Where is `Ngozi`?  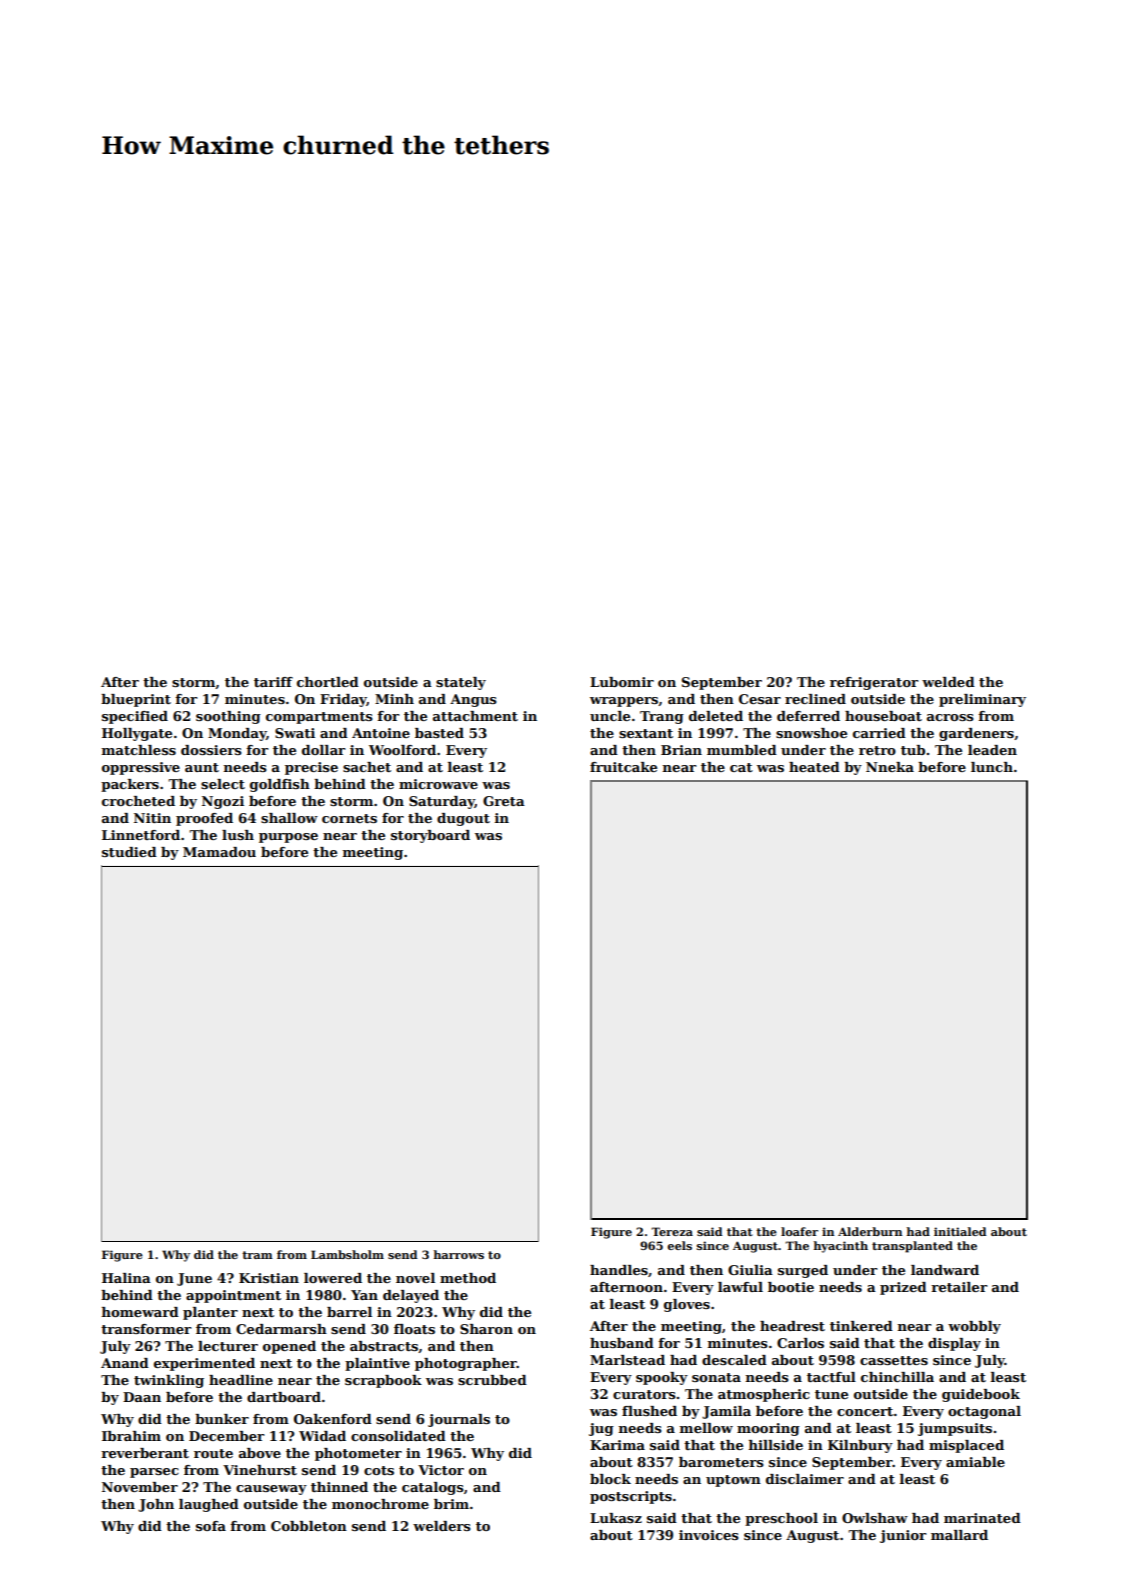 Ngozi is located at coordinates (223, 802).
